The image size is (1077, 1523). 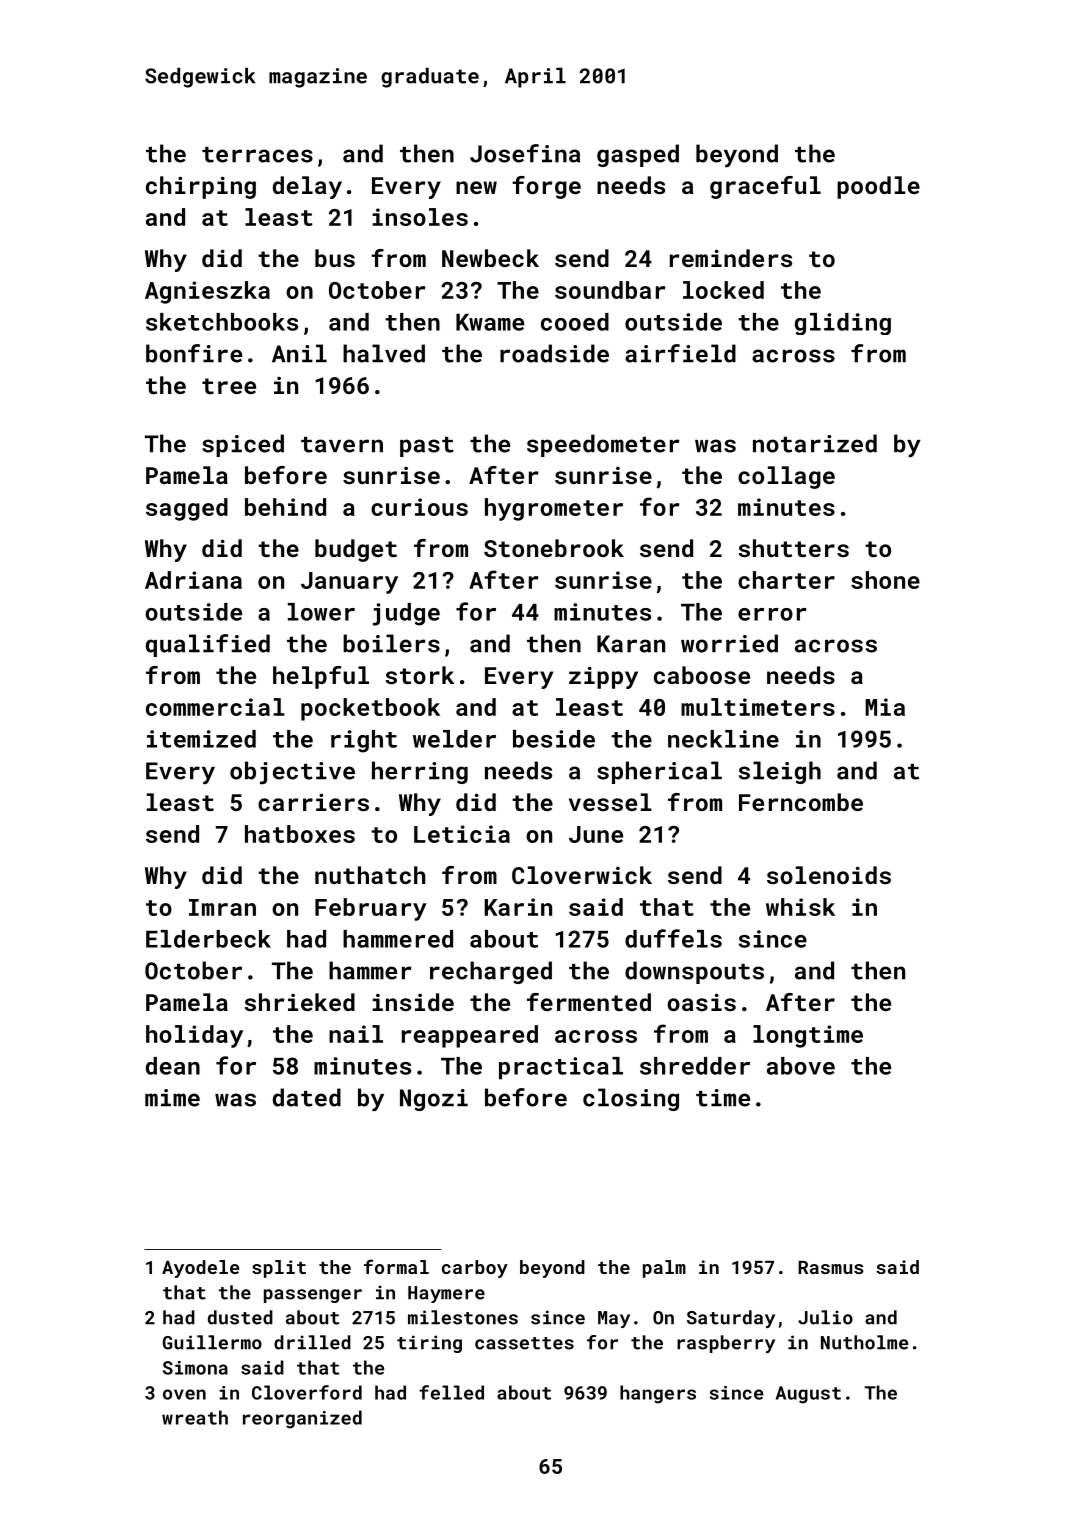 I want to click on felled, so click(x=451, y=1392).
